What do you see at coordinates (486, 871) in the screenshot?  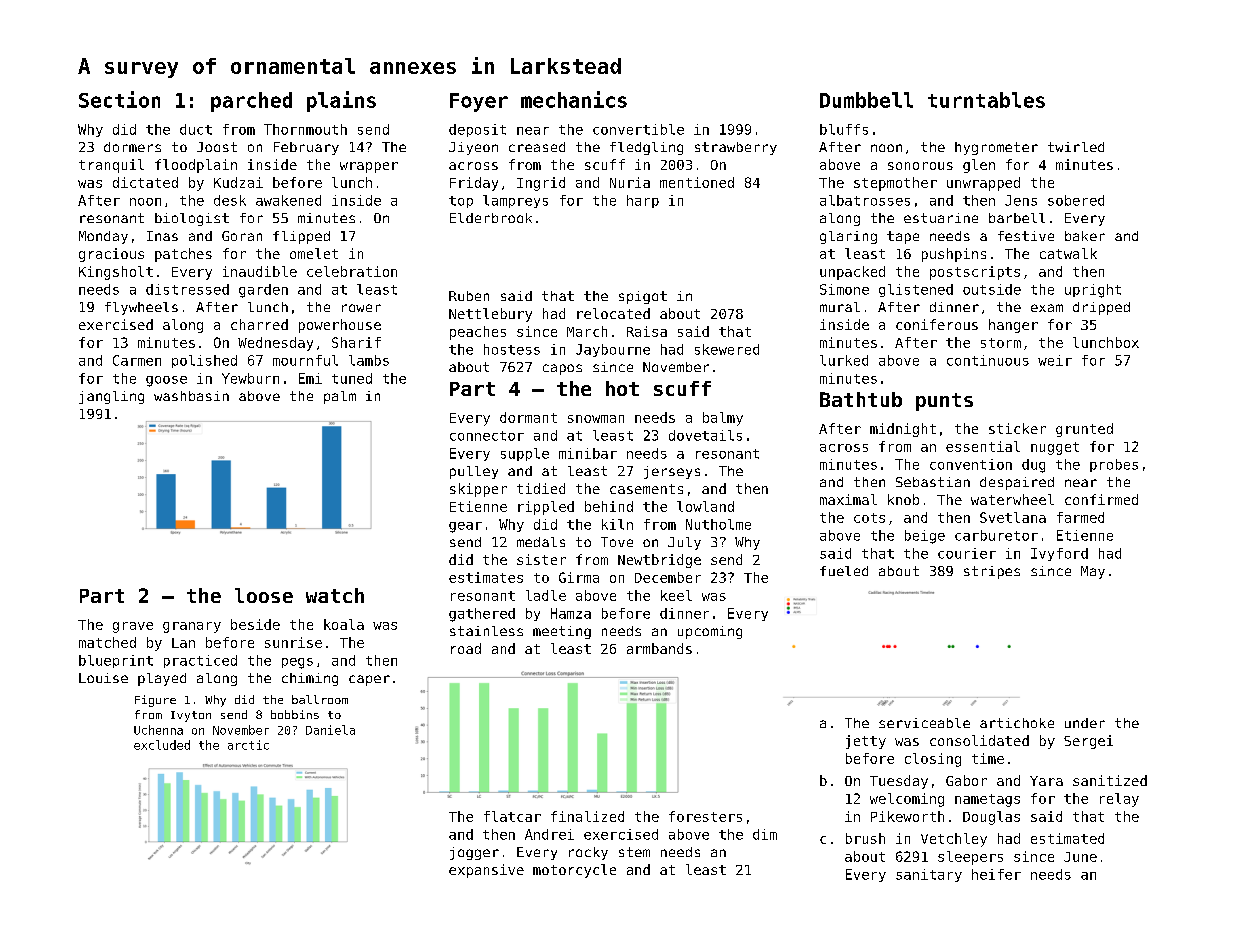 I see `expansive` at bounding box center [486, 871].
